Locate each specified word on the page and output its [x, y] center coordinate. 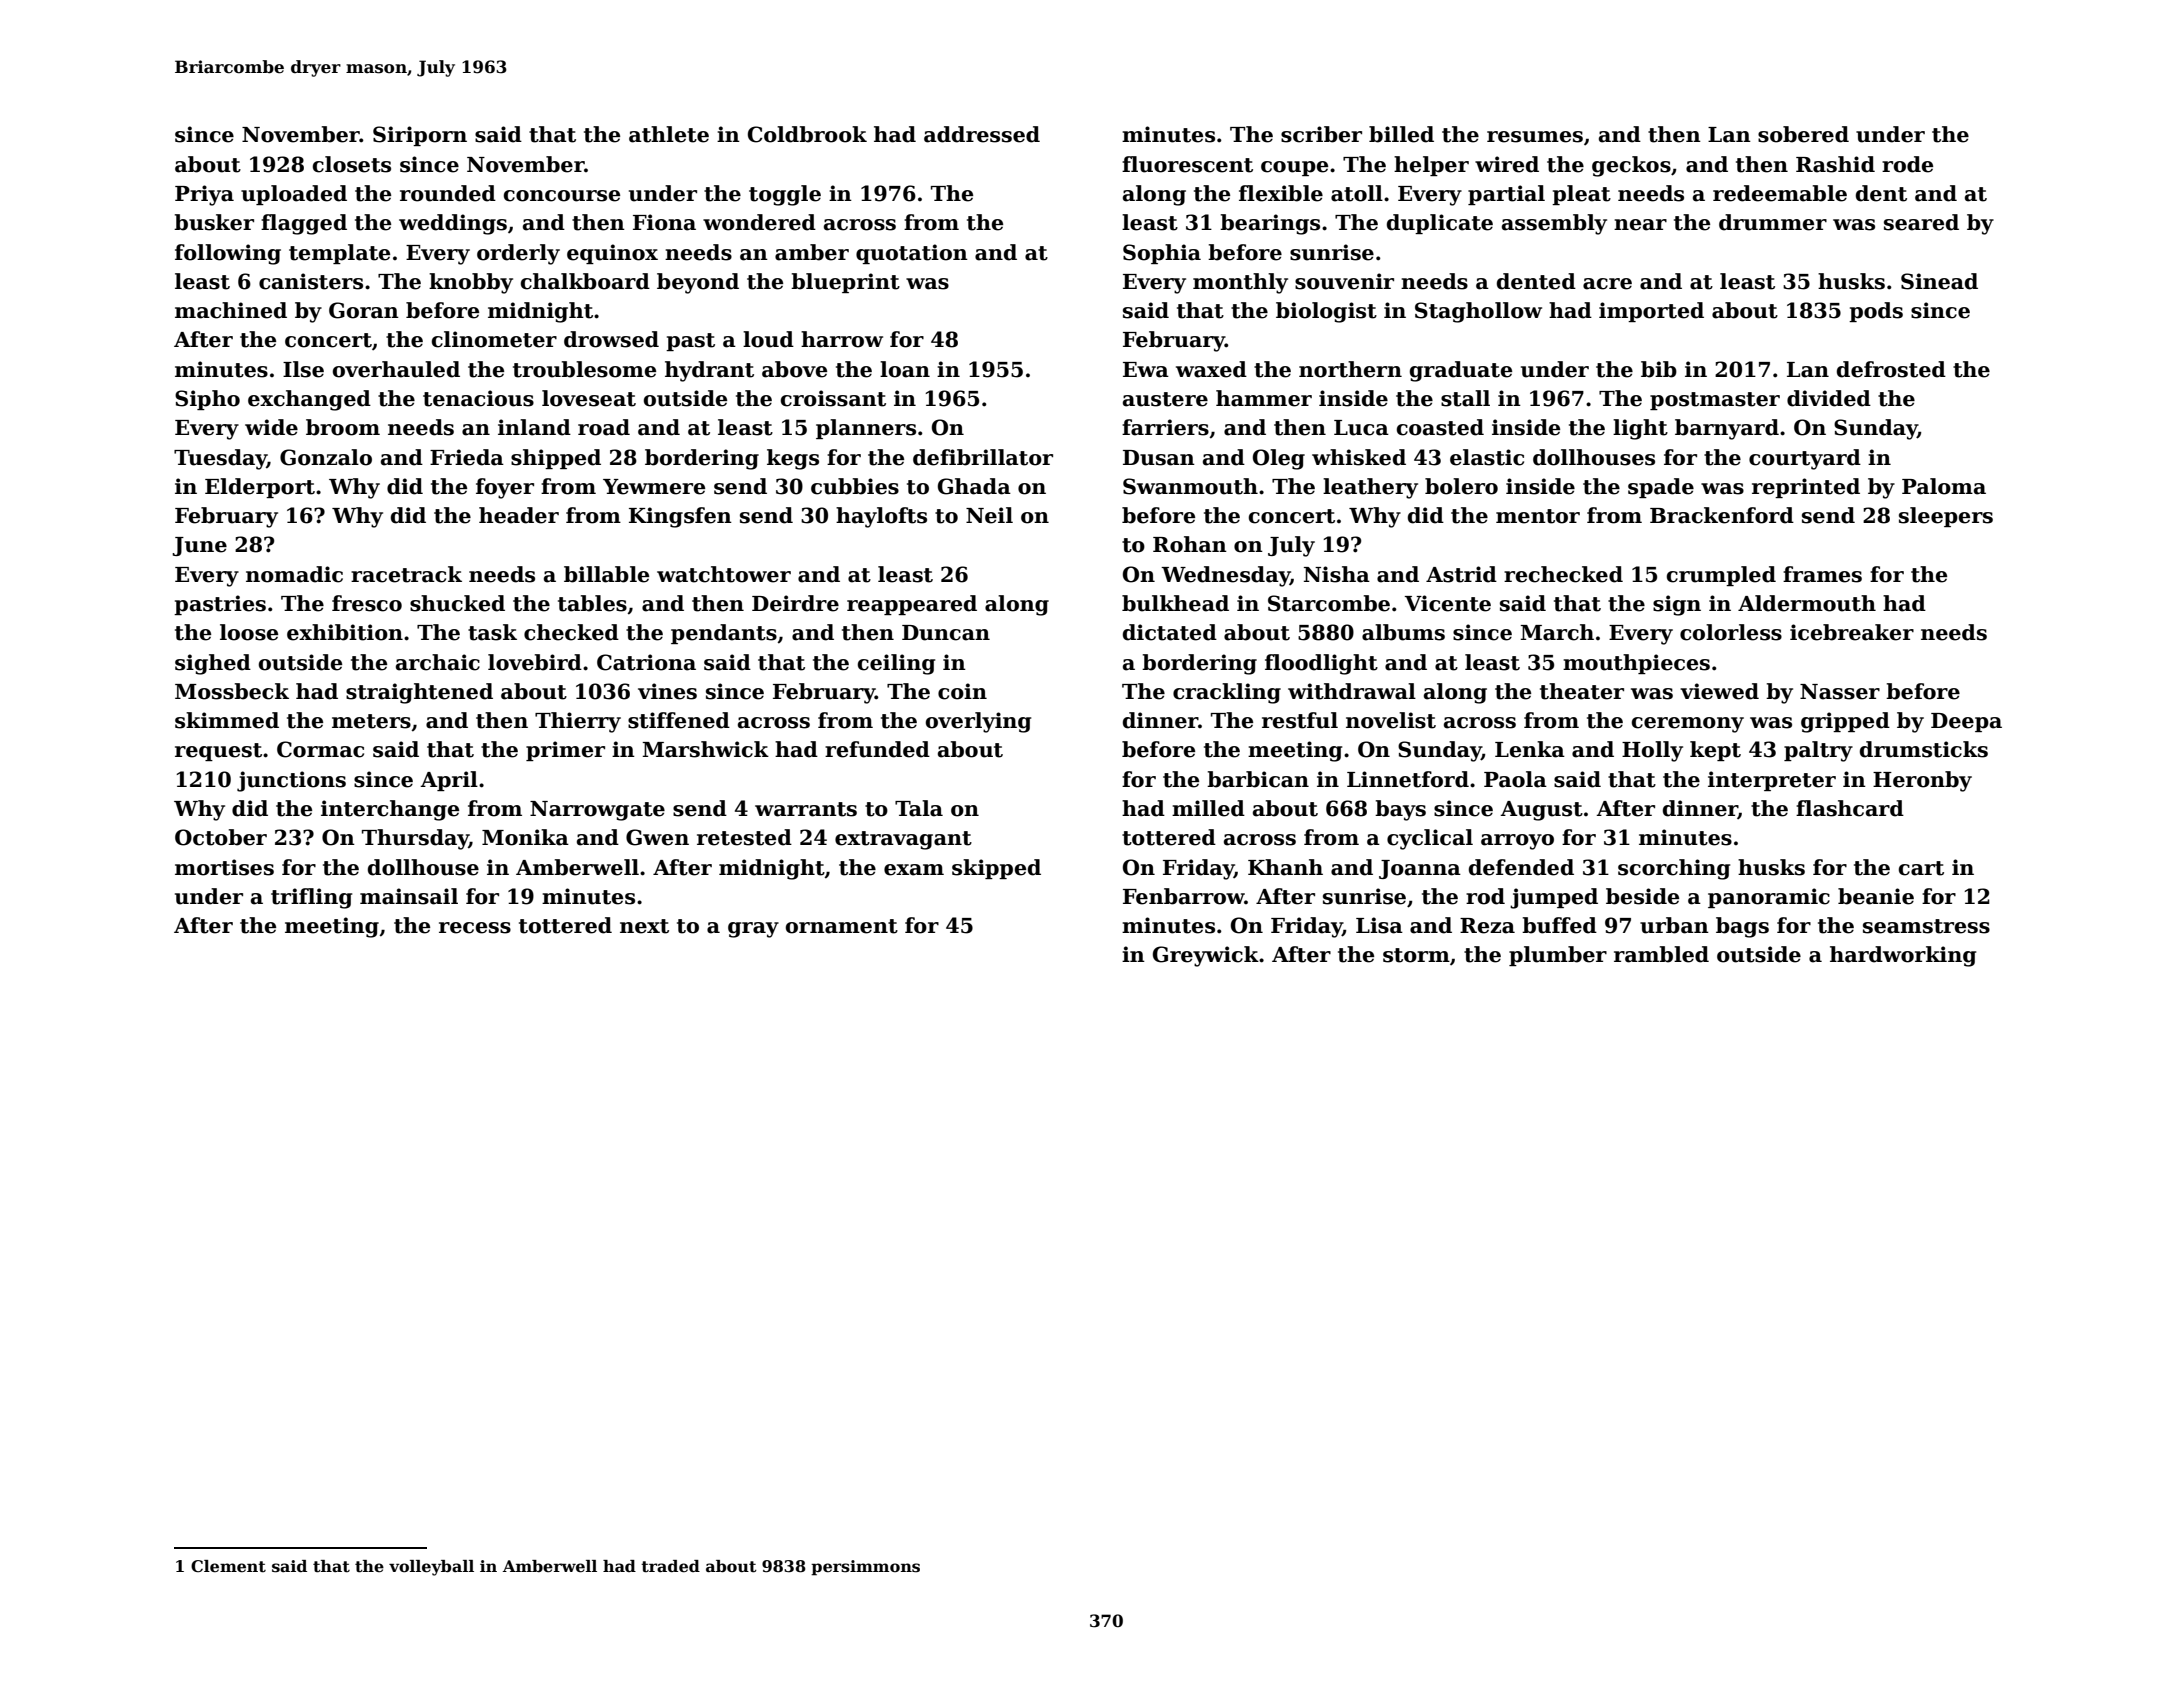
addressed [982, 134]
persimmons [865, 1568]
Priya [204, 195]
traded [670, 1566]
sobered [1803, 134]
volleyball [431, 1568]
